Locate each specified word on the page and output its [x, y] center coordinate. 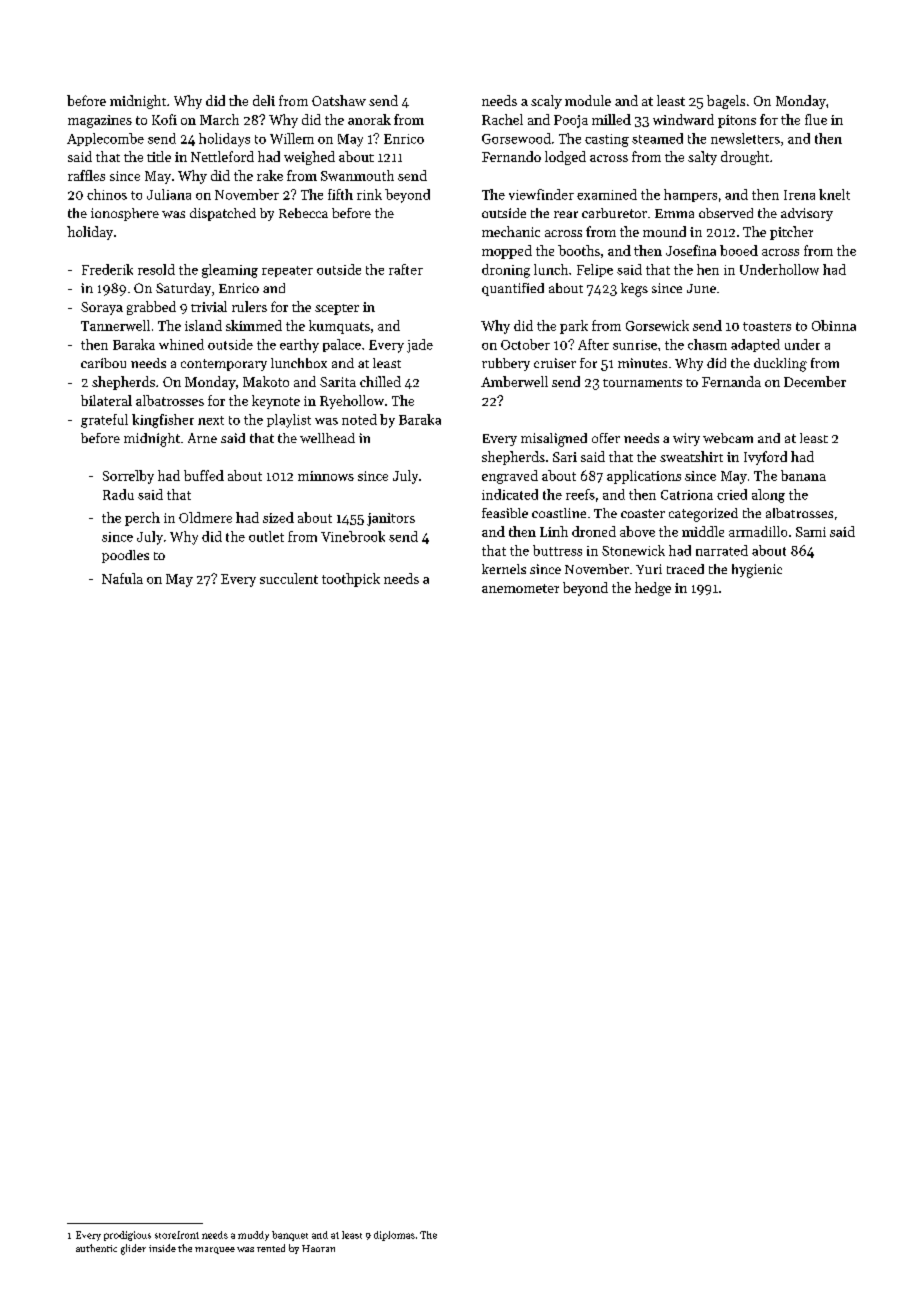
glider [133, 1249]
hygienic [757, 571]
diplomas [394, 1236]
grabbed [151, 308]
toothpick [351, 580]
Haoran [318, 1248]
